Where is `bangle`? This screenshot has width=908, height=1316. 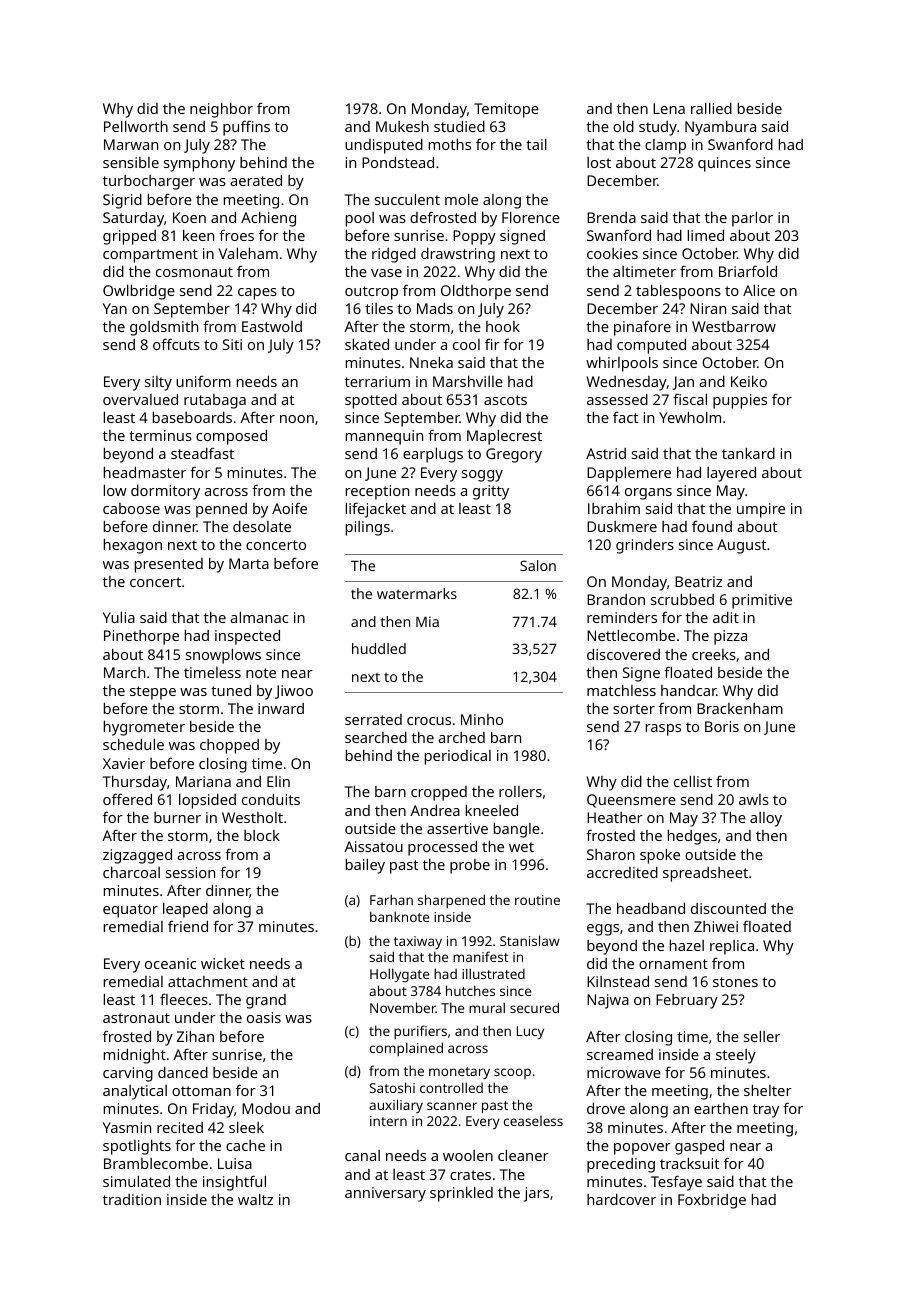
bangle is located at coordinates (517, 830).
